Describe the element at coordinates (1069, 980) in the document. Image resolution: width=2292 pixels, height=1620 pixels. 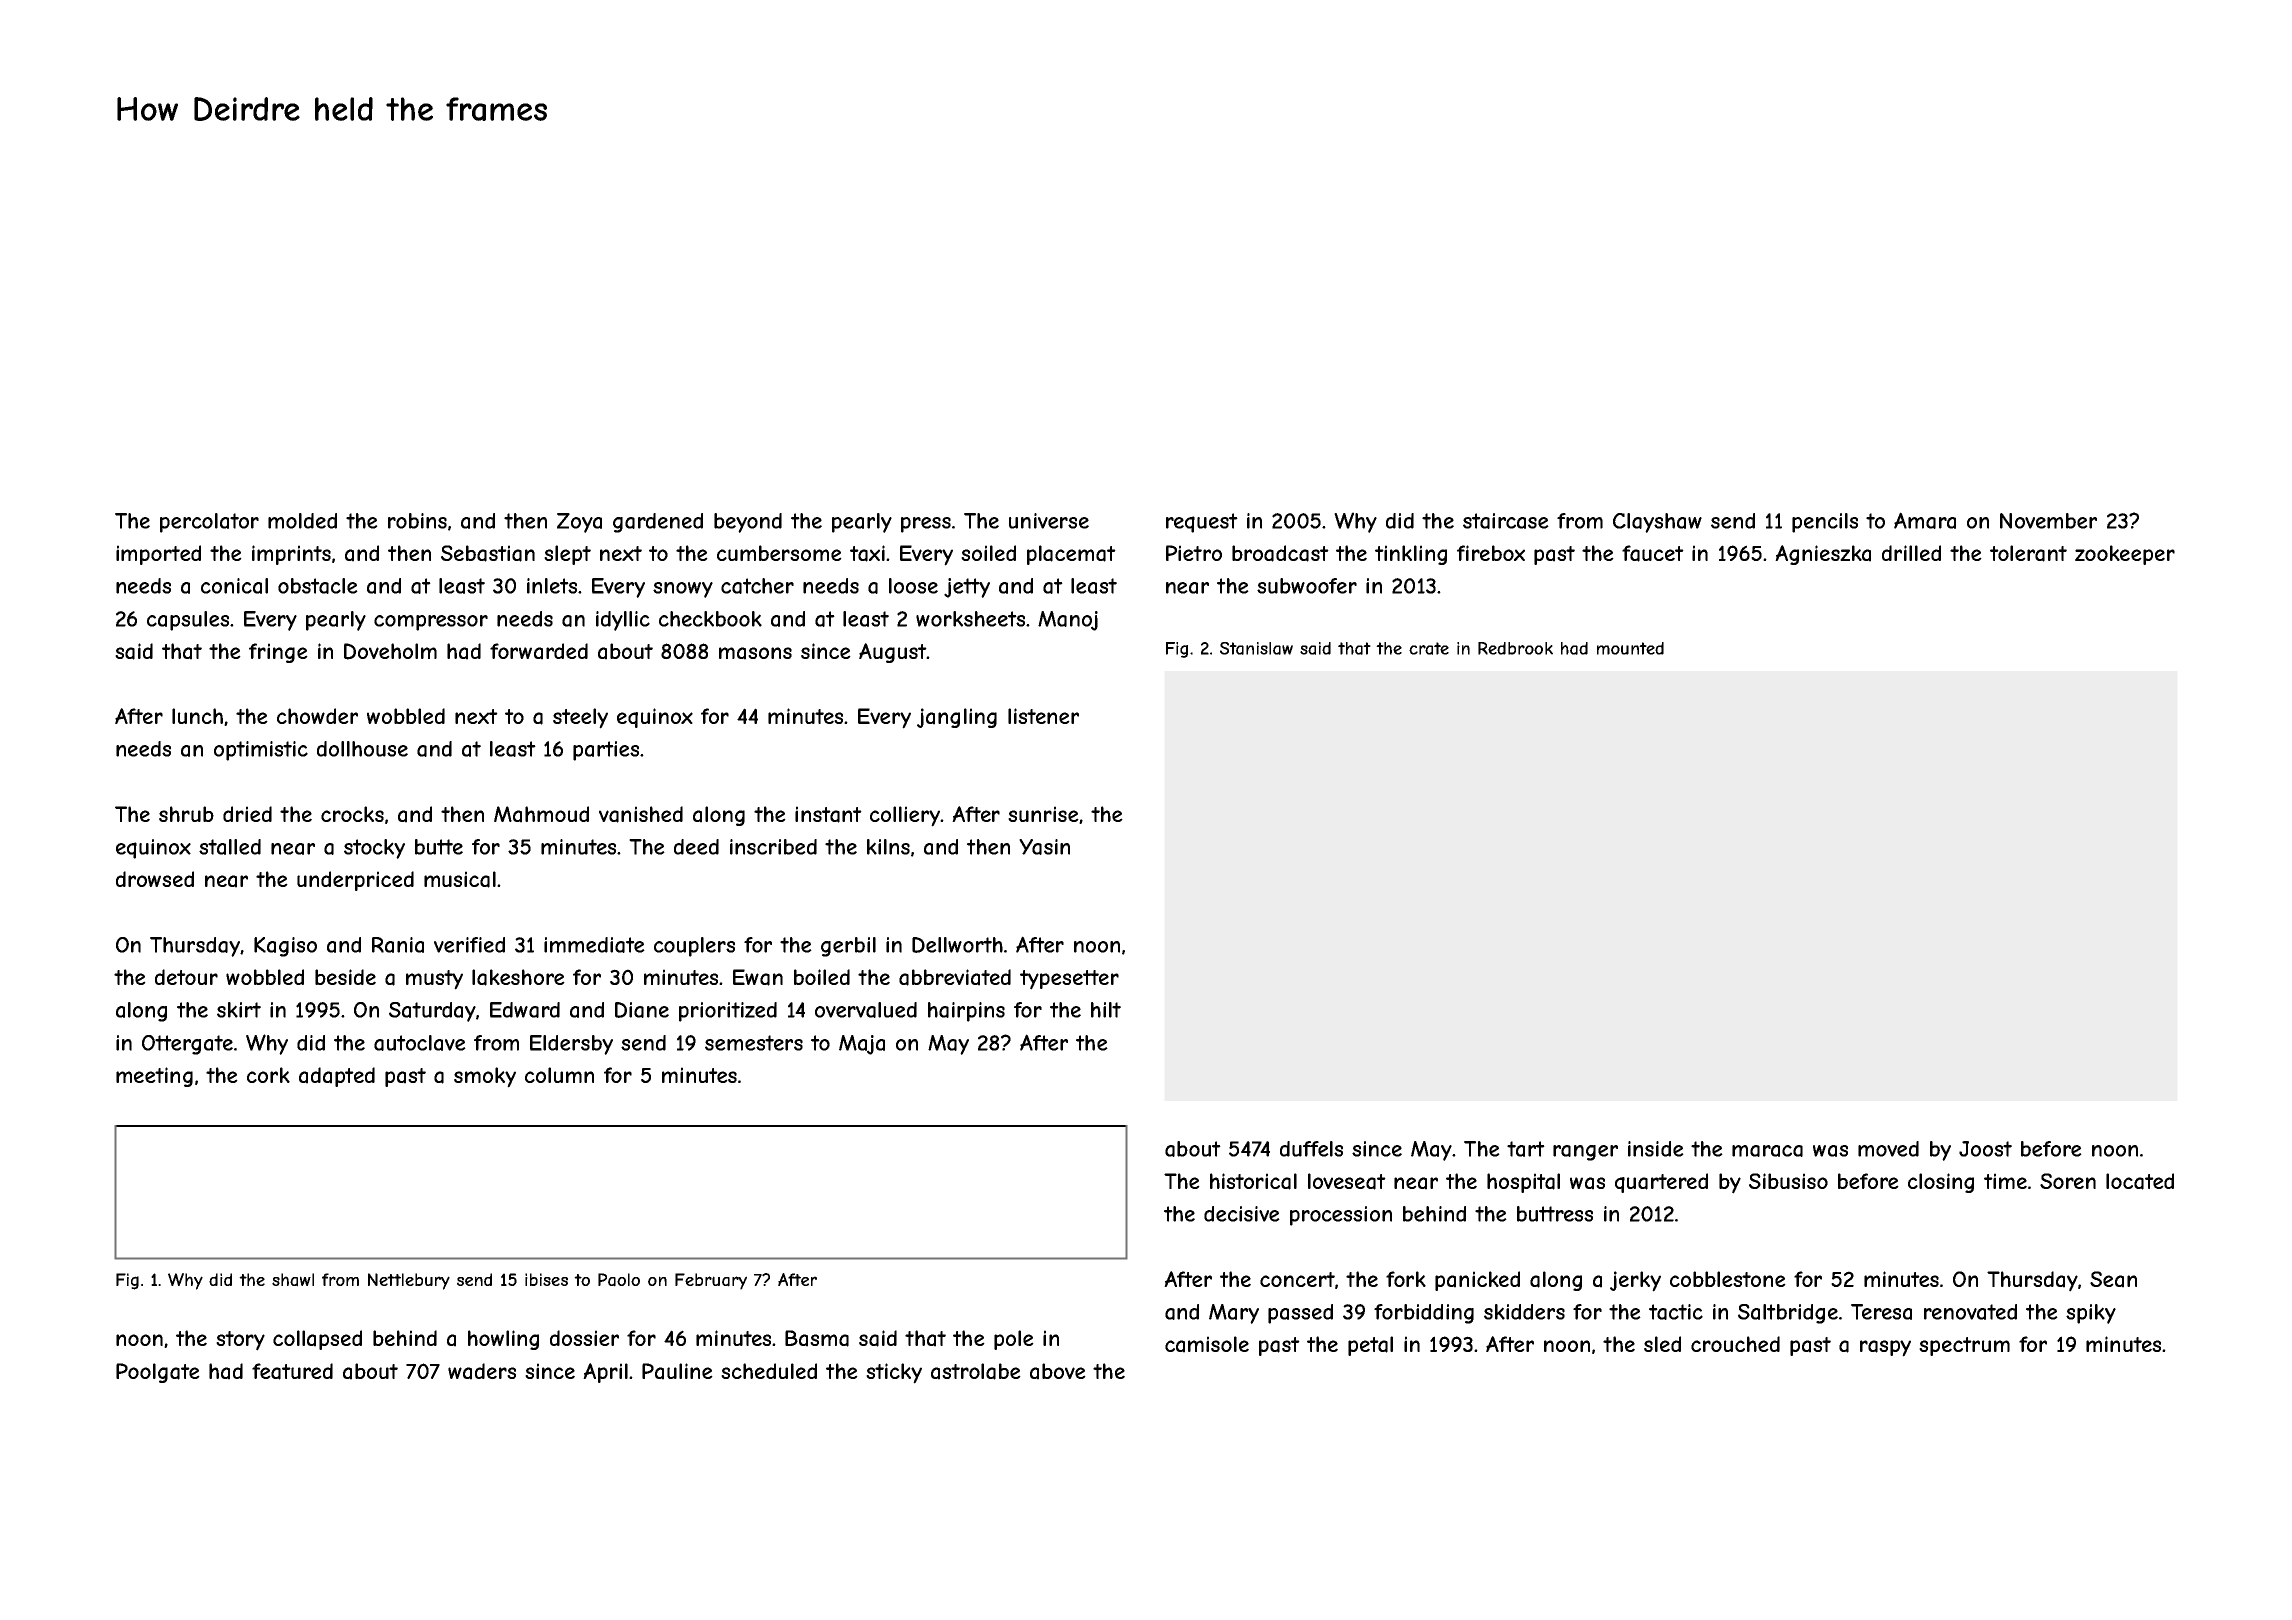
I see `typesetter` at that location.
